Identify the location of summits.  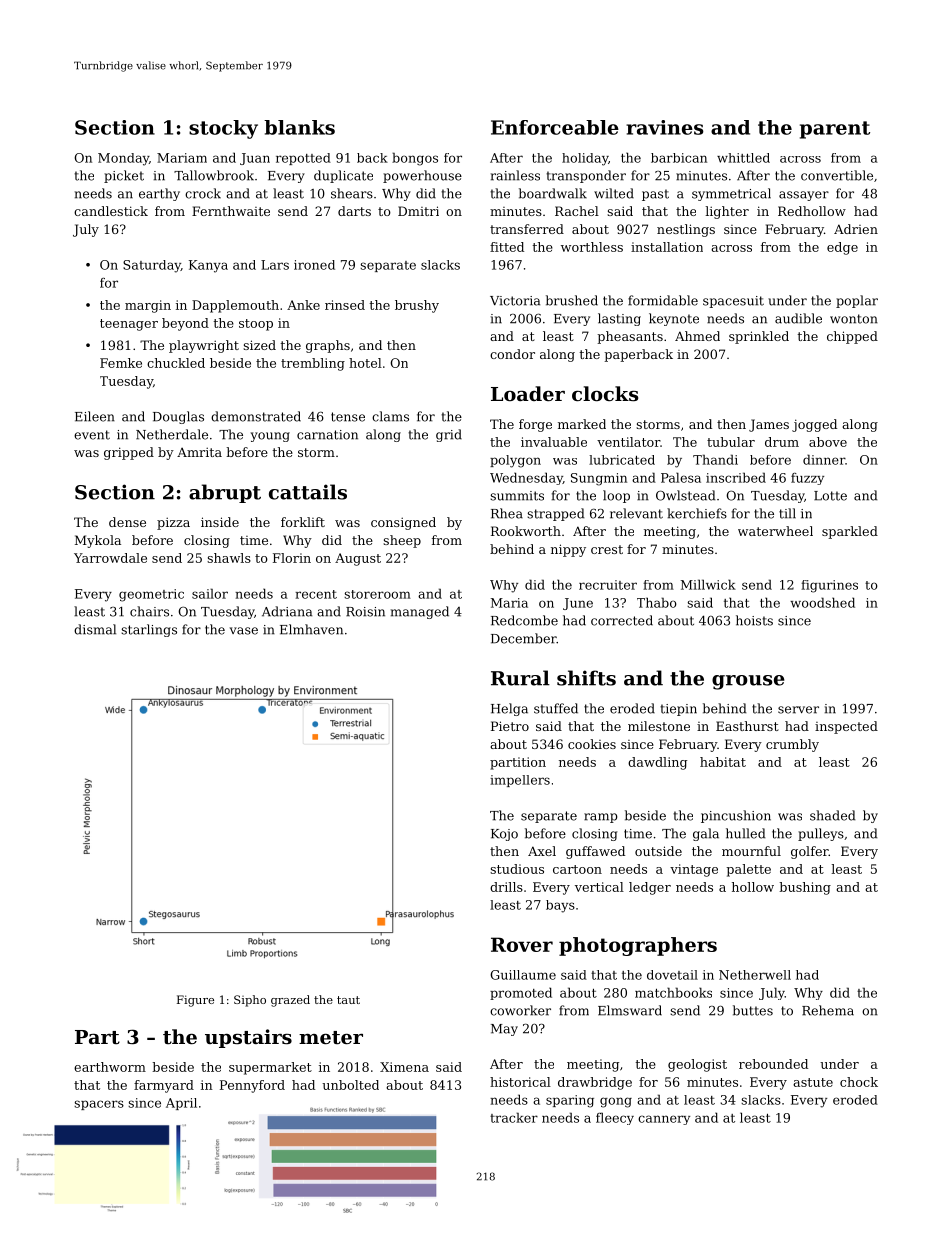
(517, 496).
